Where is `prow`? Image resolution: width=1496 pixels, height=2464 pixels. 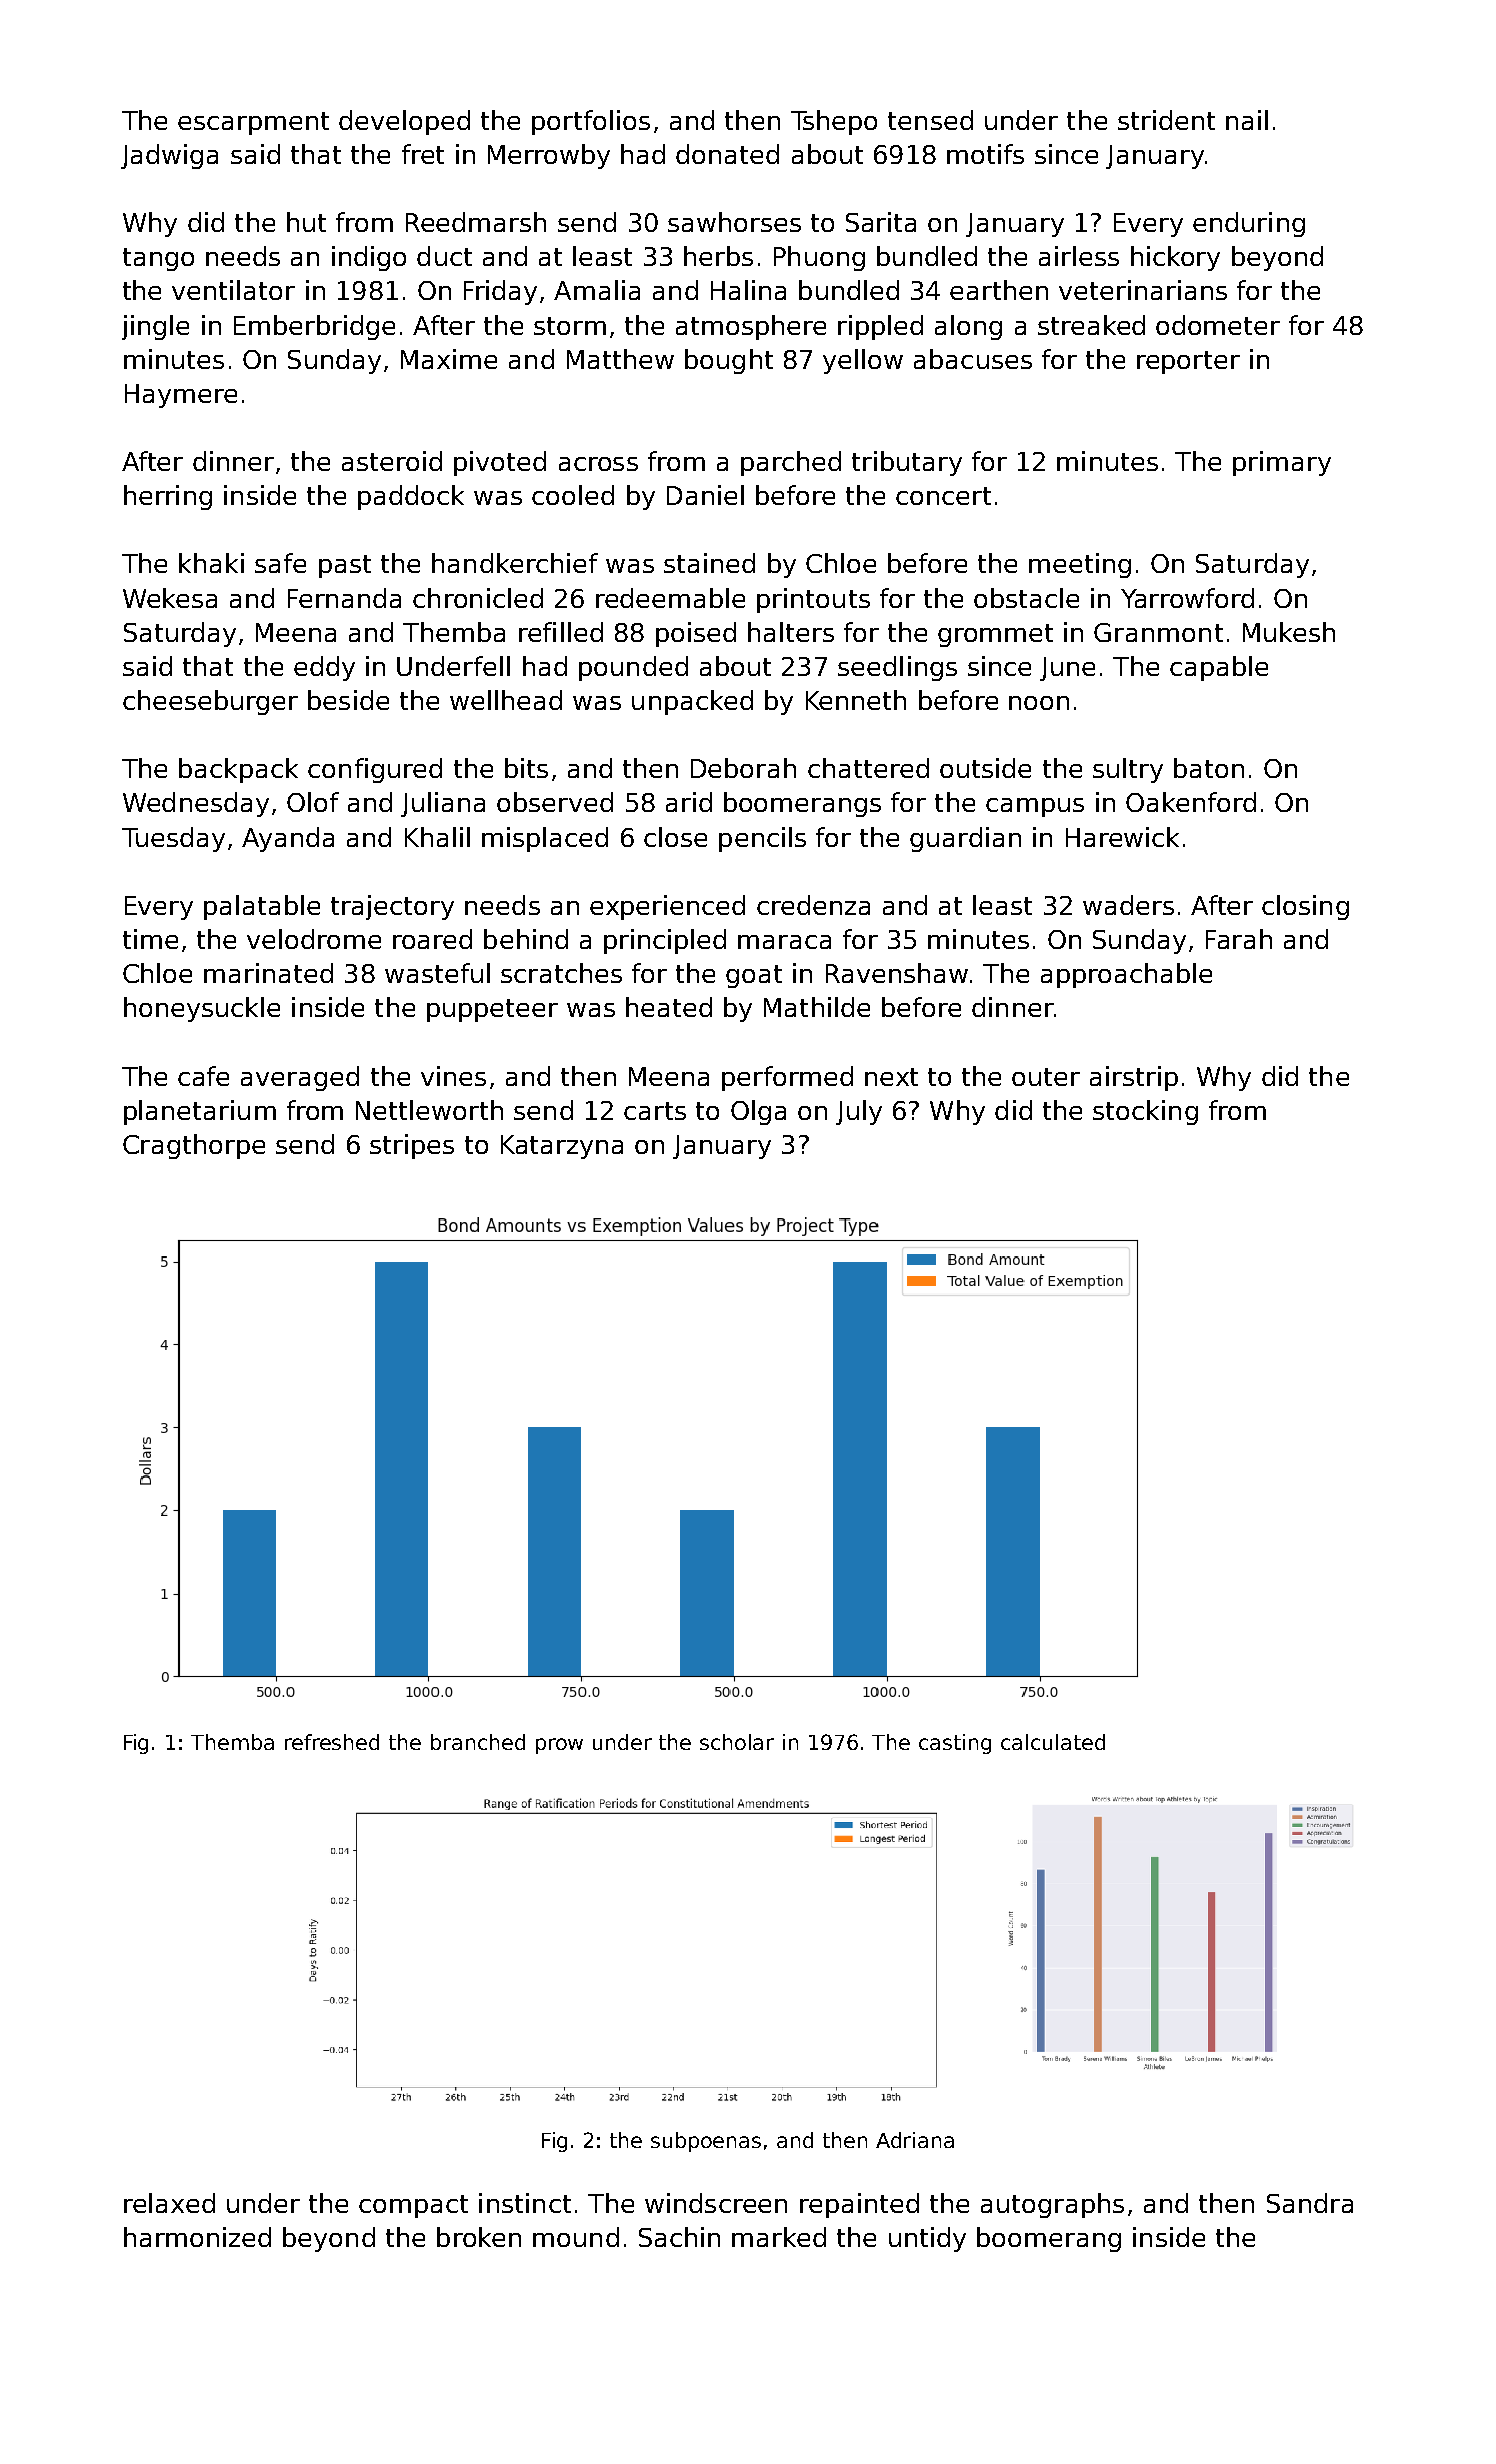
prow is located at coordinates (559, 1746).
